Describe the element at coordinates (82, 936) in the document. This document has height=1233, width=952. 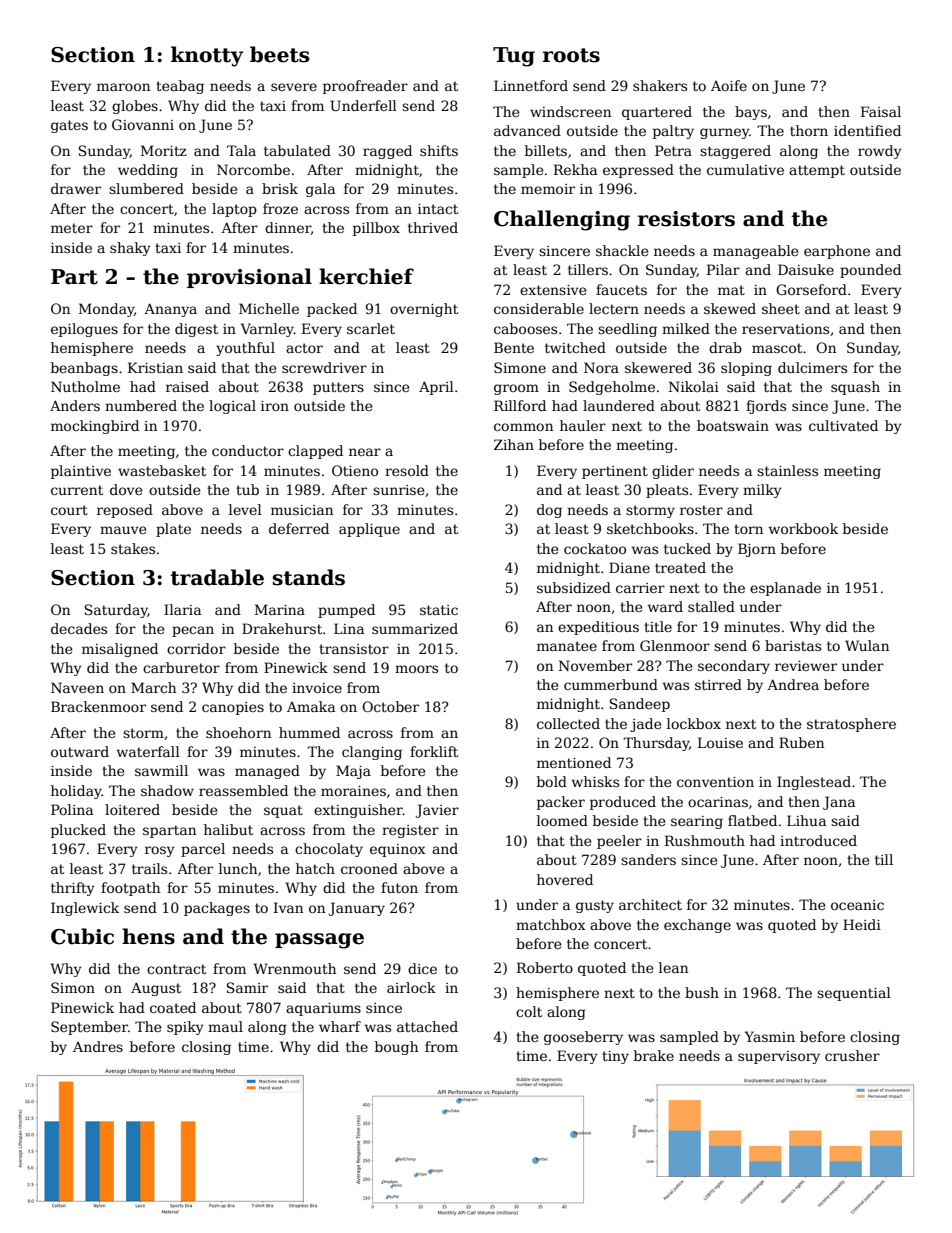
I see `Cubic` at that location.
